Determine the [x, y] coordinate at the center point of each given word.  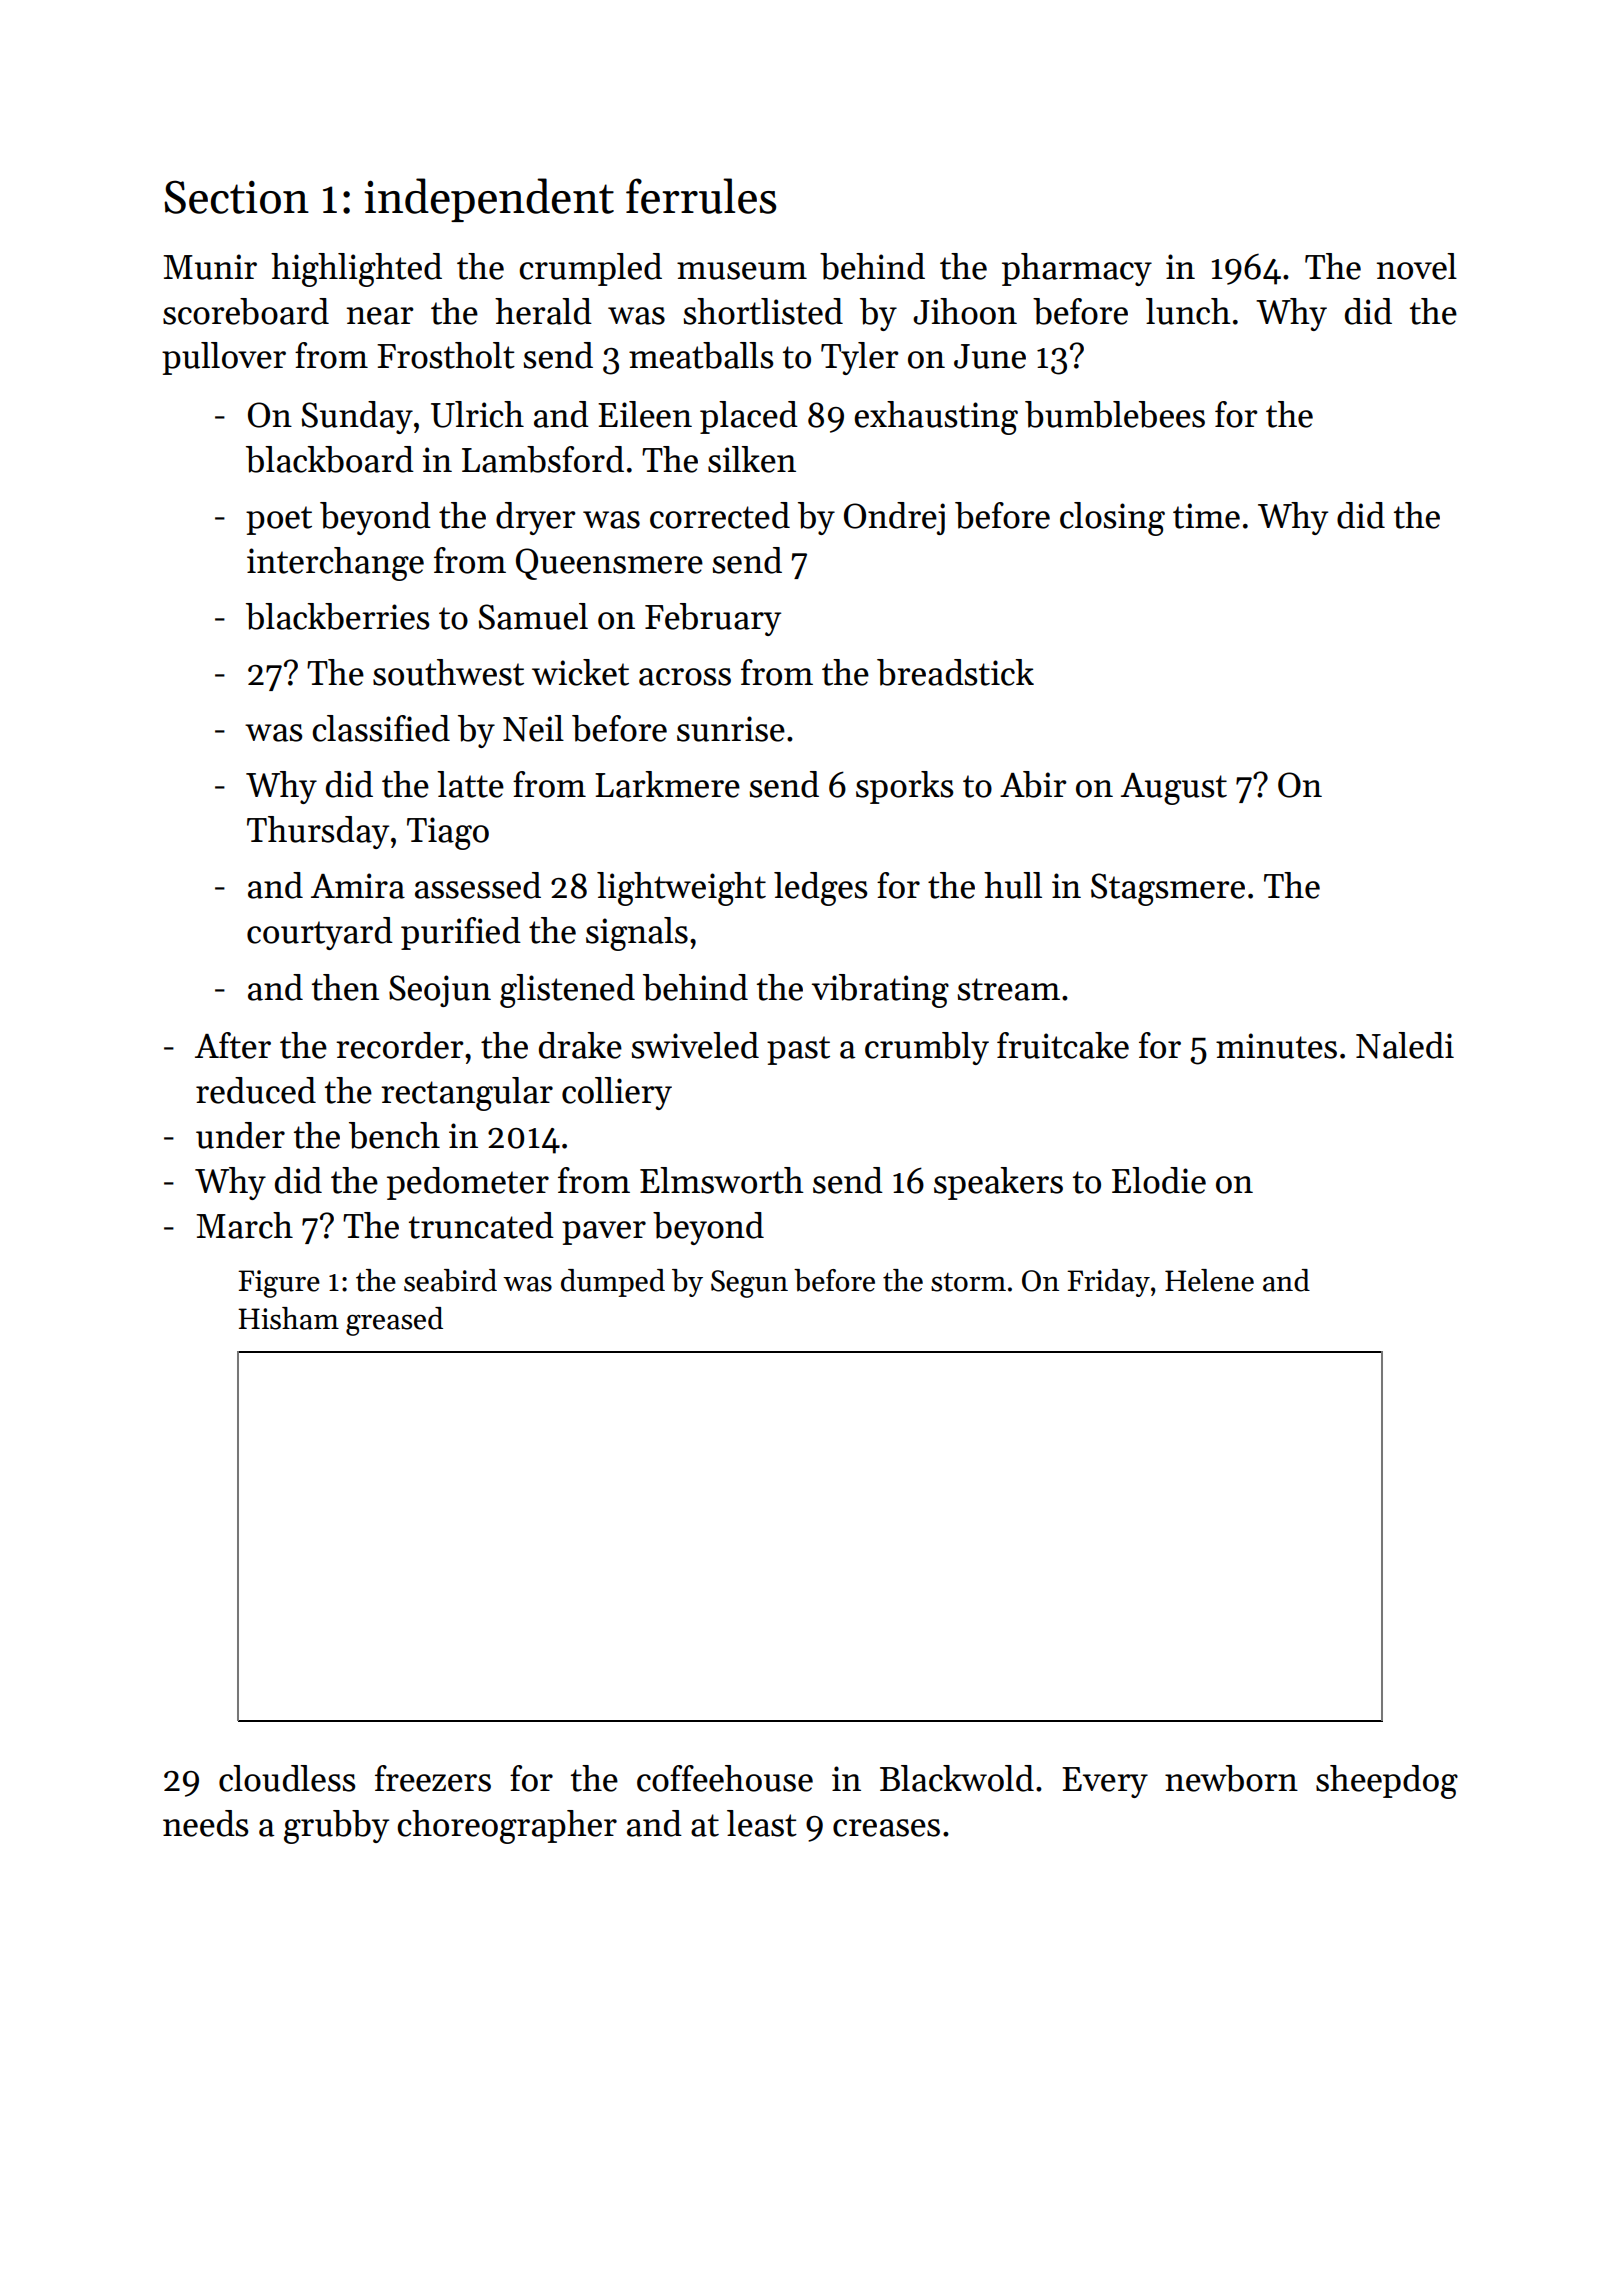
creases [886, 1828]
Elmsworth [722, 1180]
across [685, 677]
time [1206, 516]
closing [1112, 519]
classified [381, 728]
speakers [998, 1183]
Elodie [1159, 1180]
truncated [481, 1225]
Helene [1209, 1280]
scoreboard [246, 311]
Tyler [860, 358]
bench [394, 1135]
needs [206, 1823]
